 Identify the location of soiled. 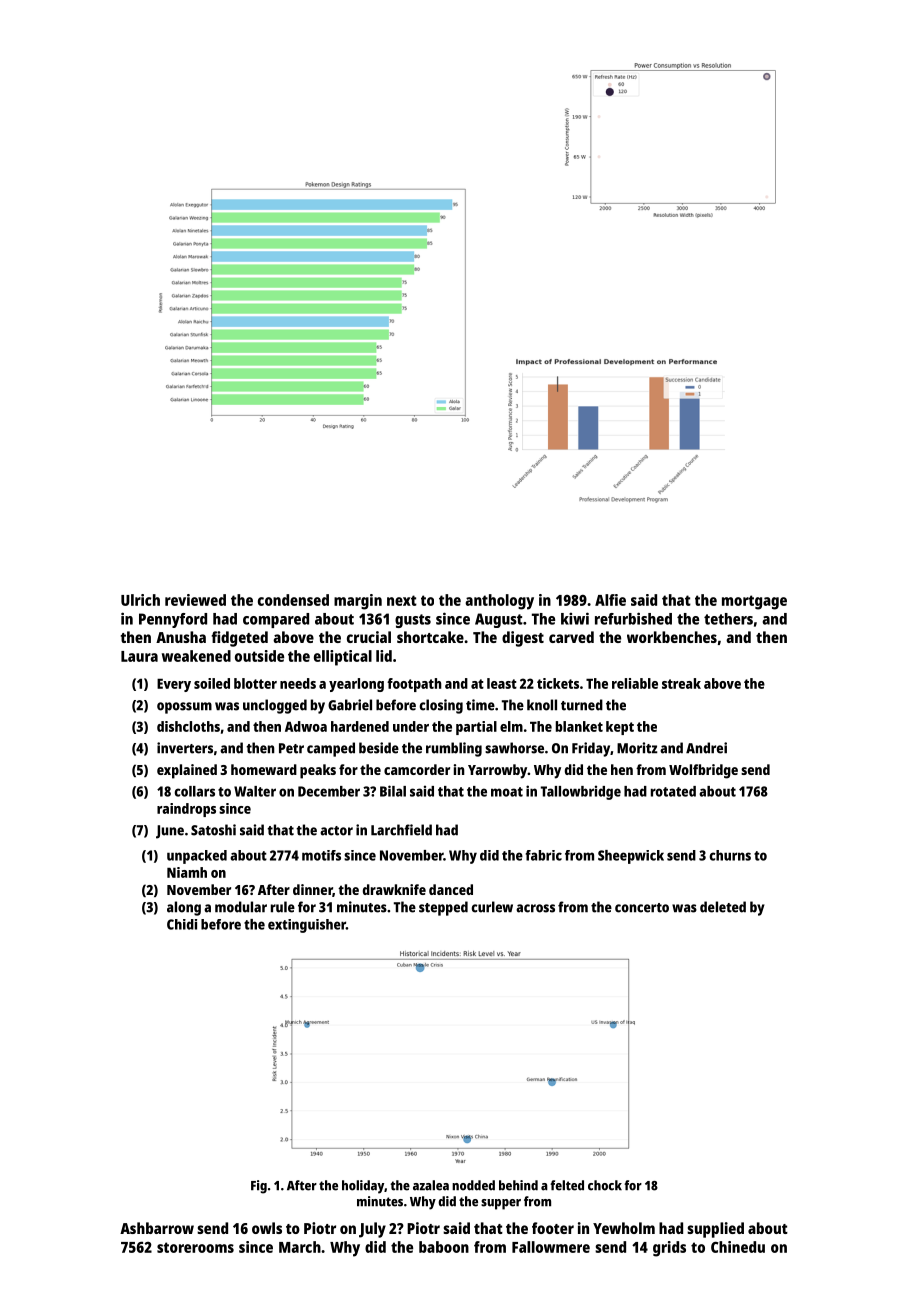
(212, 683).
